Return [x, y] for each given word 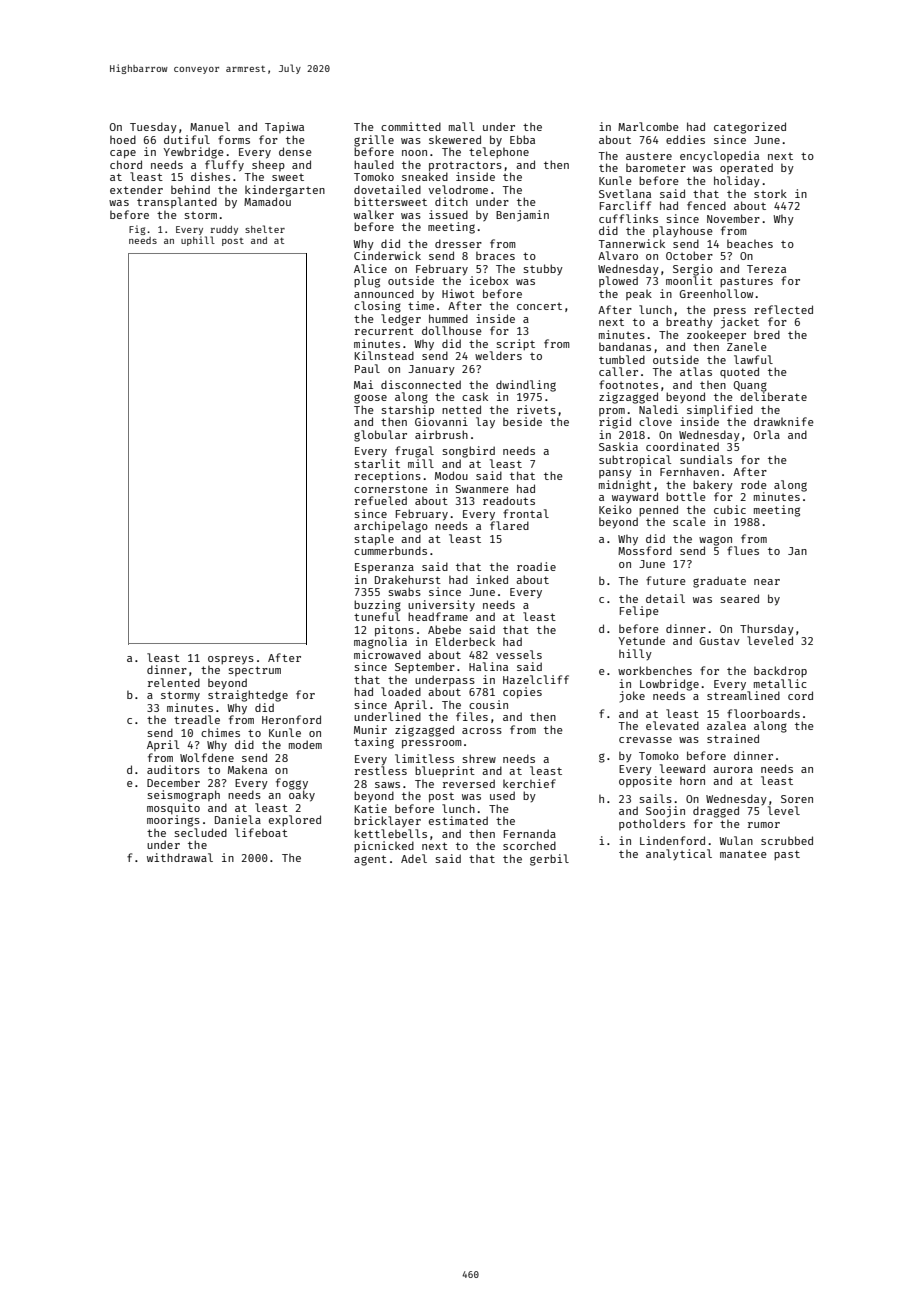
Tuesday [153, 127]
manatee [743, 854]
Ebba [522, 139]
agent [370, 860]
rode [754, 484]
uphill [198, 241]
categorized [750, 128]
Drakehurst [408, 579]
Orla [767, 434]
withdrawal [180, 857]
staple [374, 540]
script [515, 344]
